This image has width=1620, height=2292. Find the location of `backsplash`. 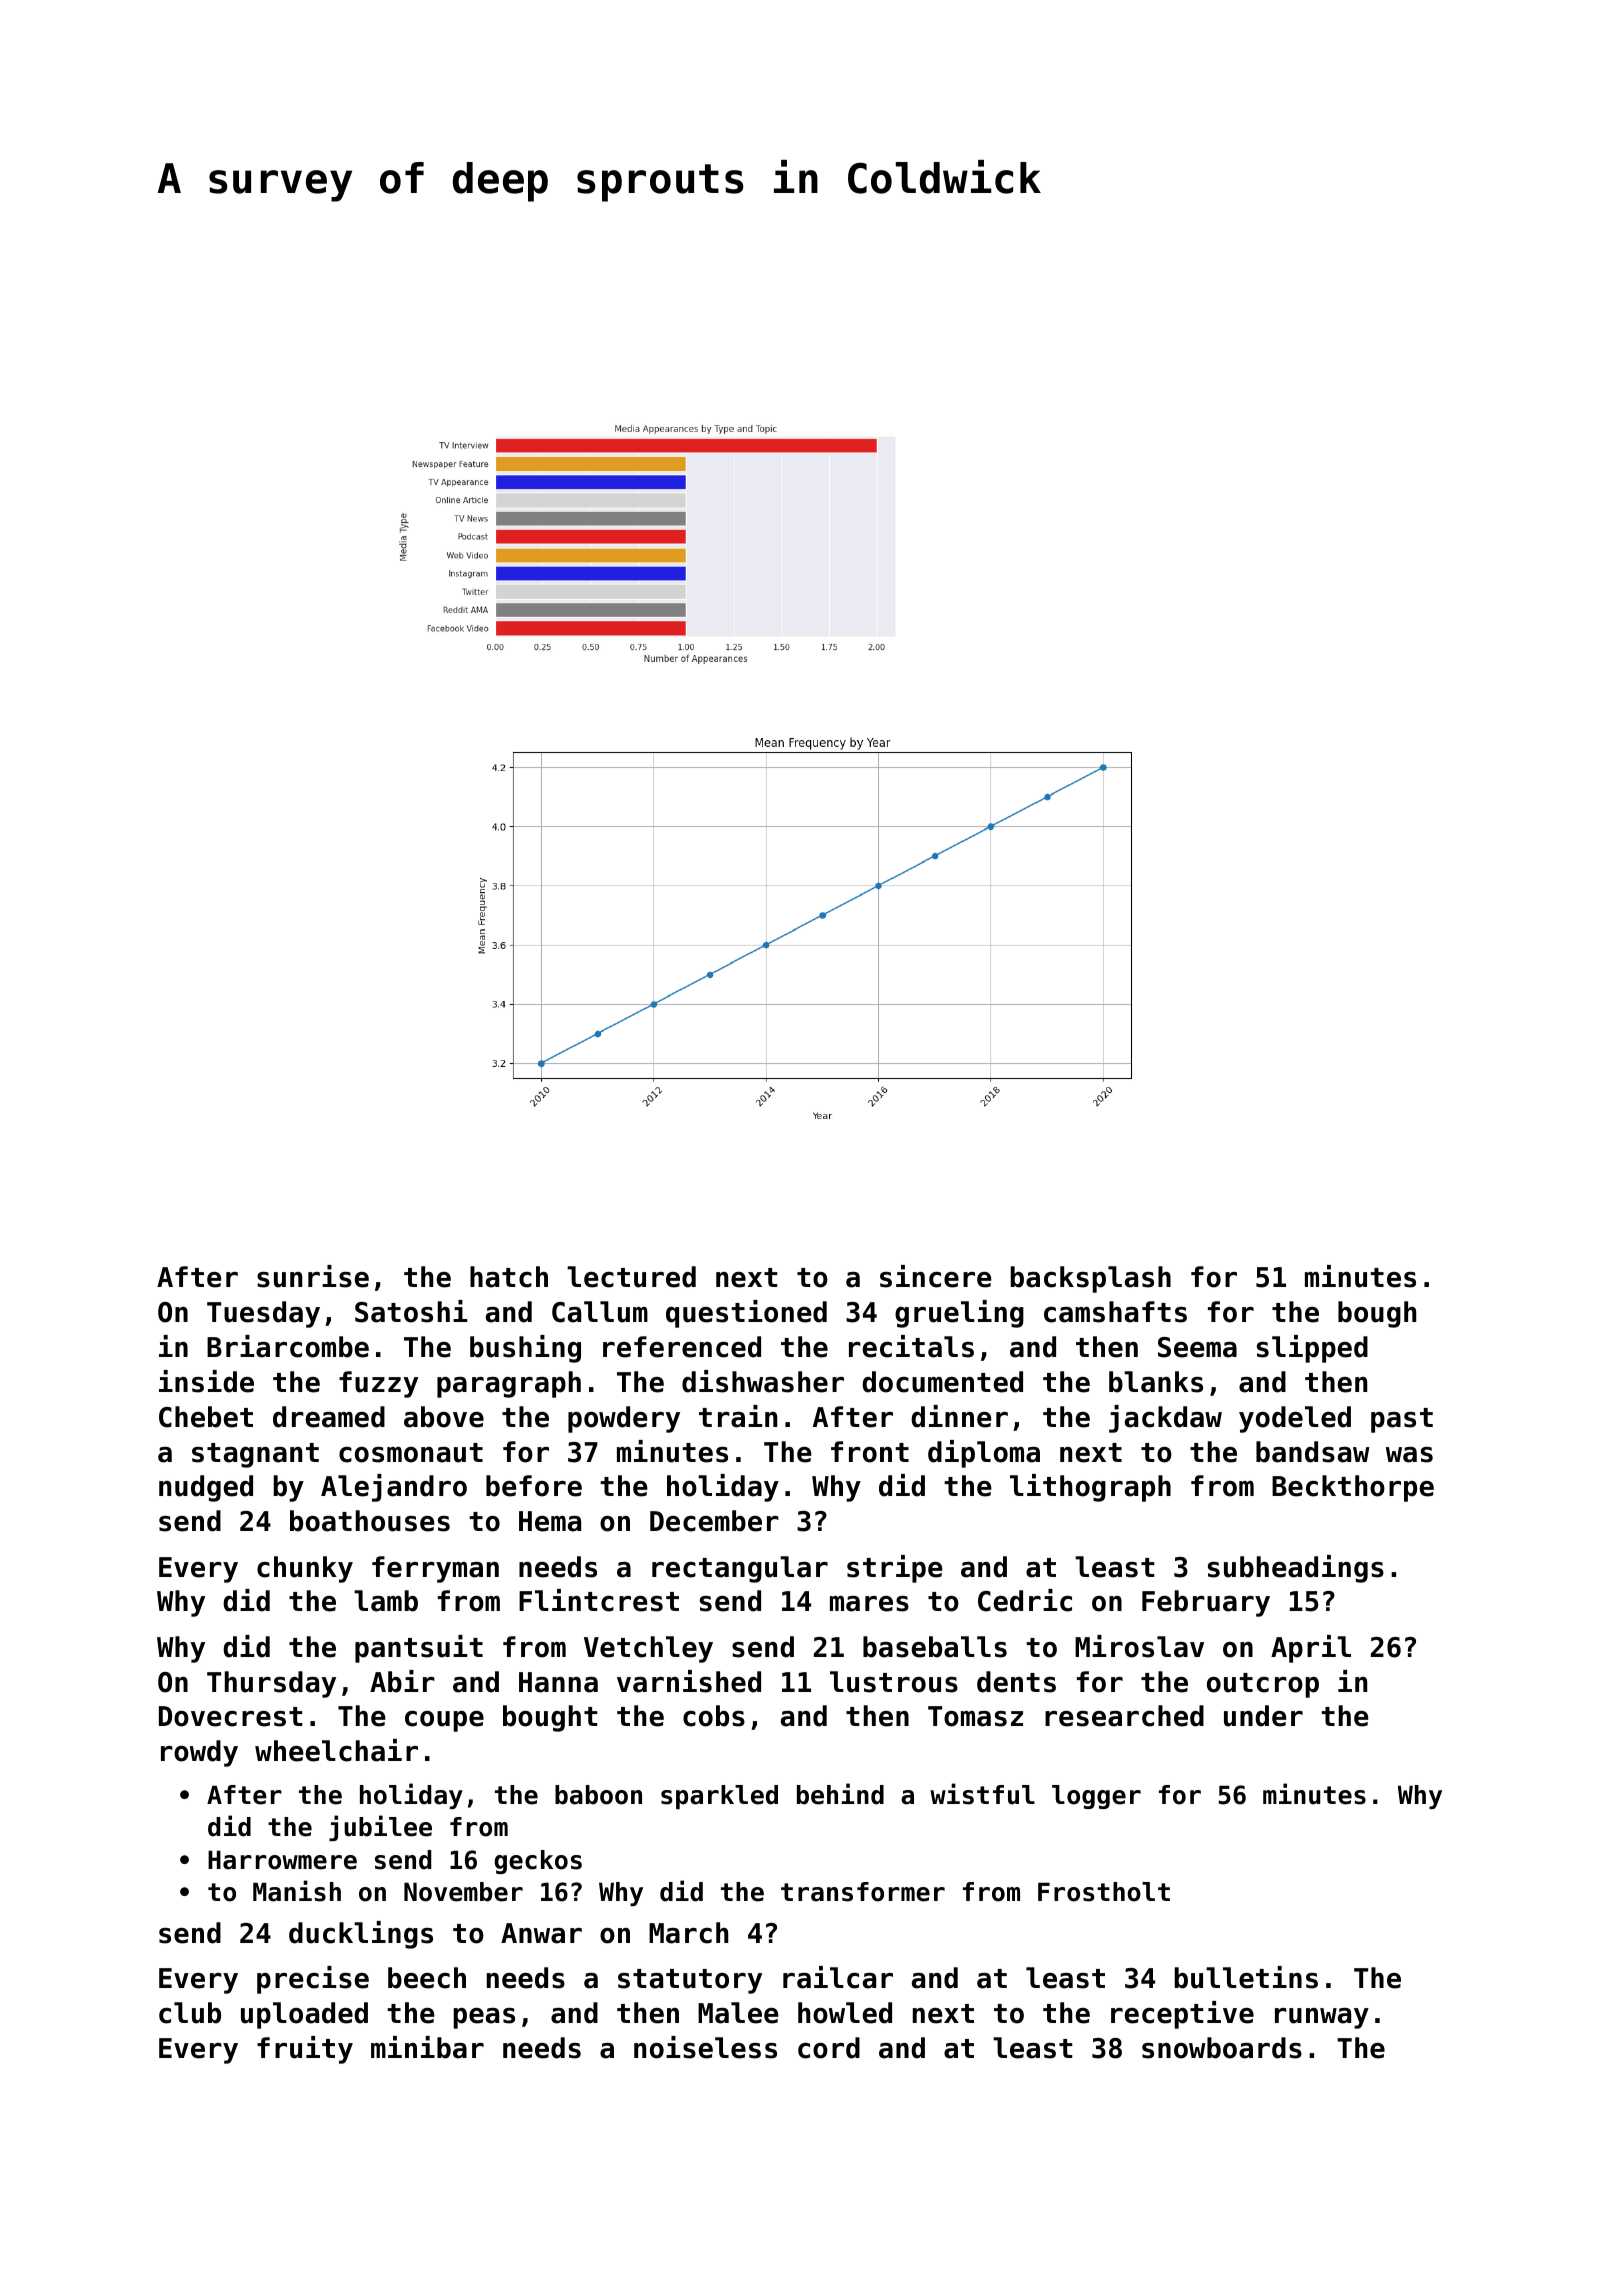

backsplash is located at coordinates (1090, 1279).
